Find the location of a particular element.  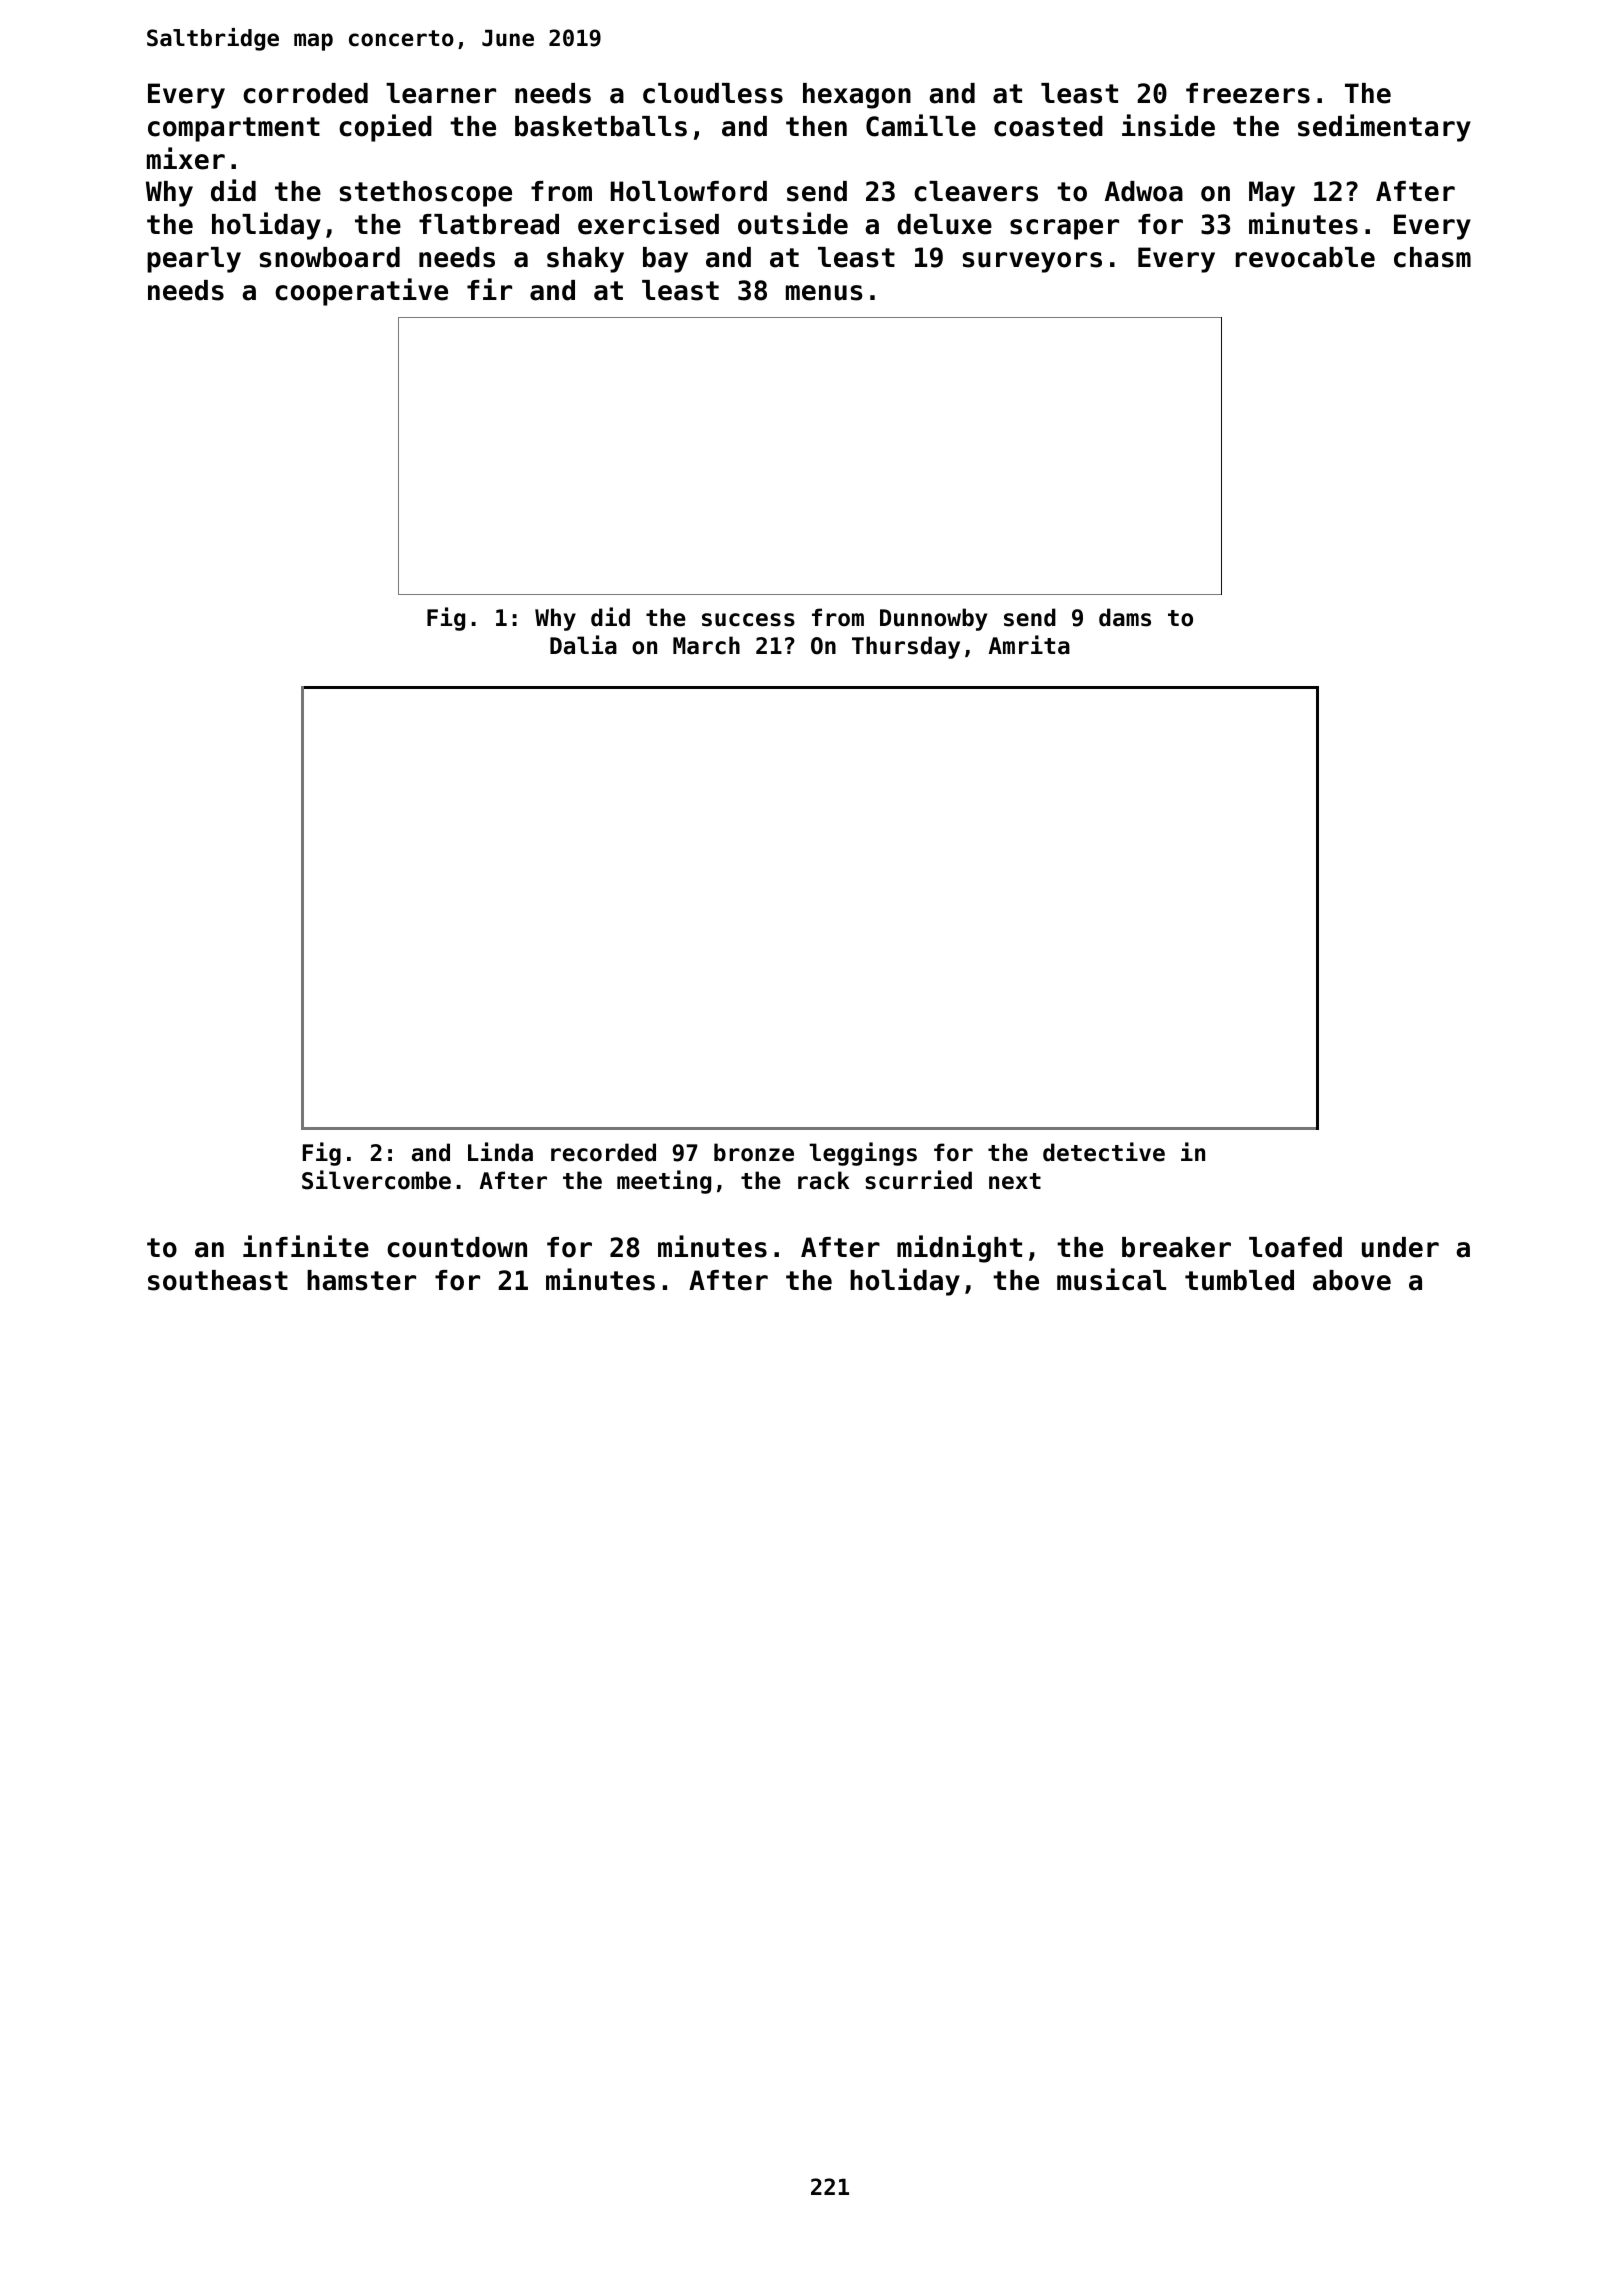

cloudless is located at coordinates (713, 93).
